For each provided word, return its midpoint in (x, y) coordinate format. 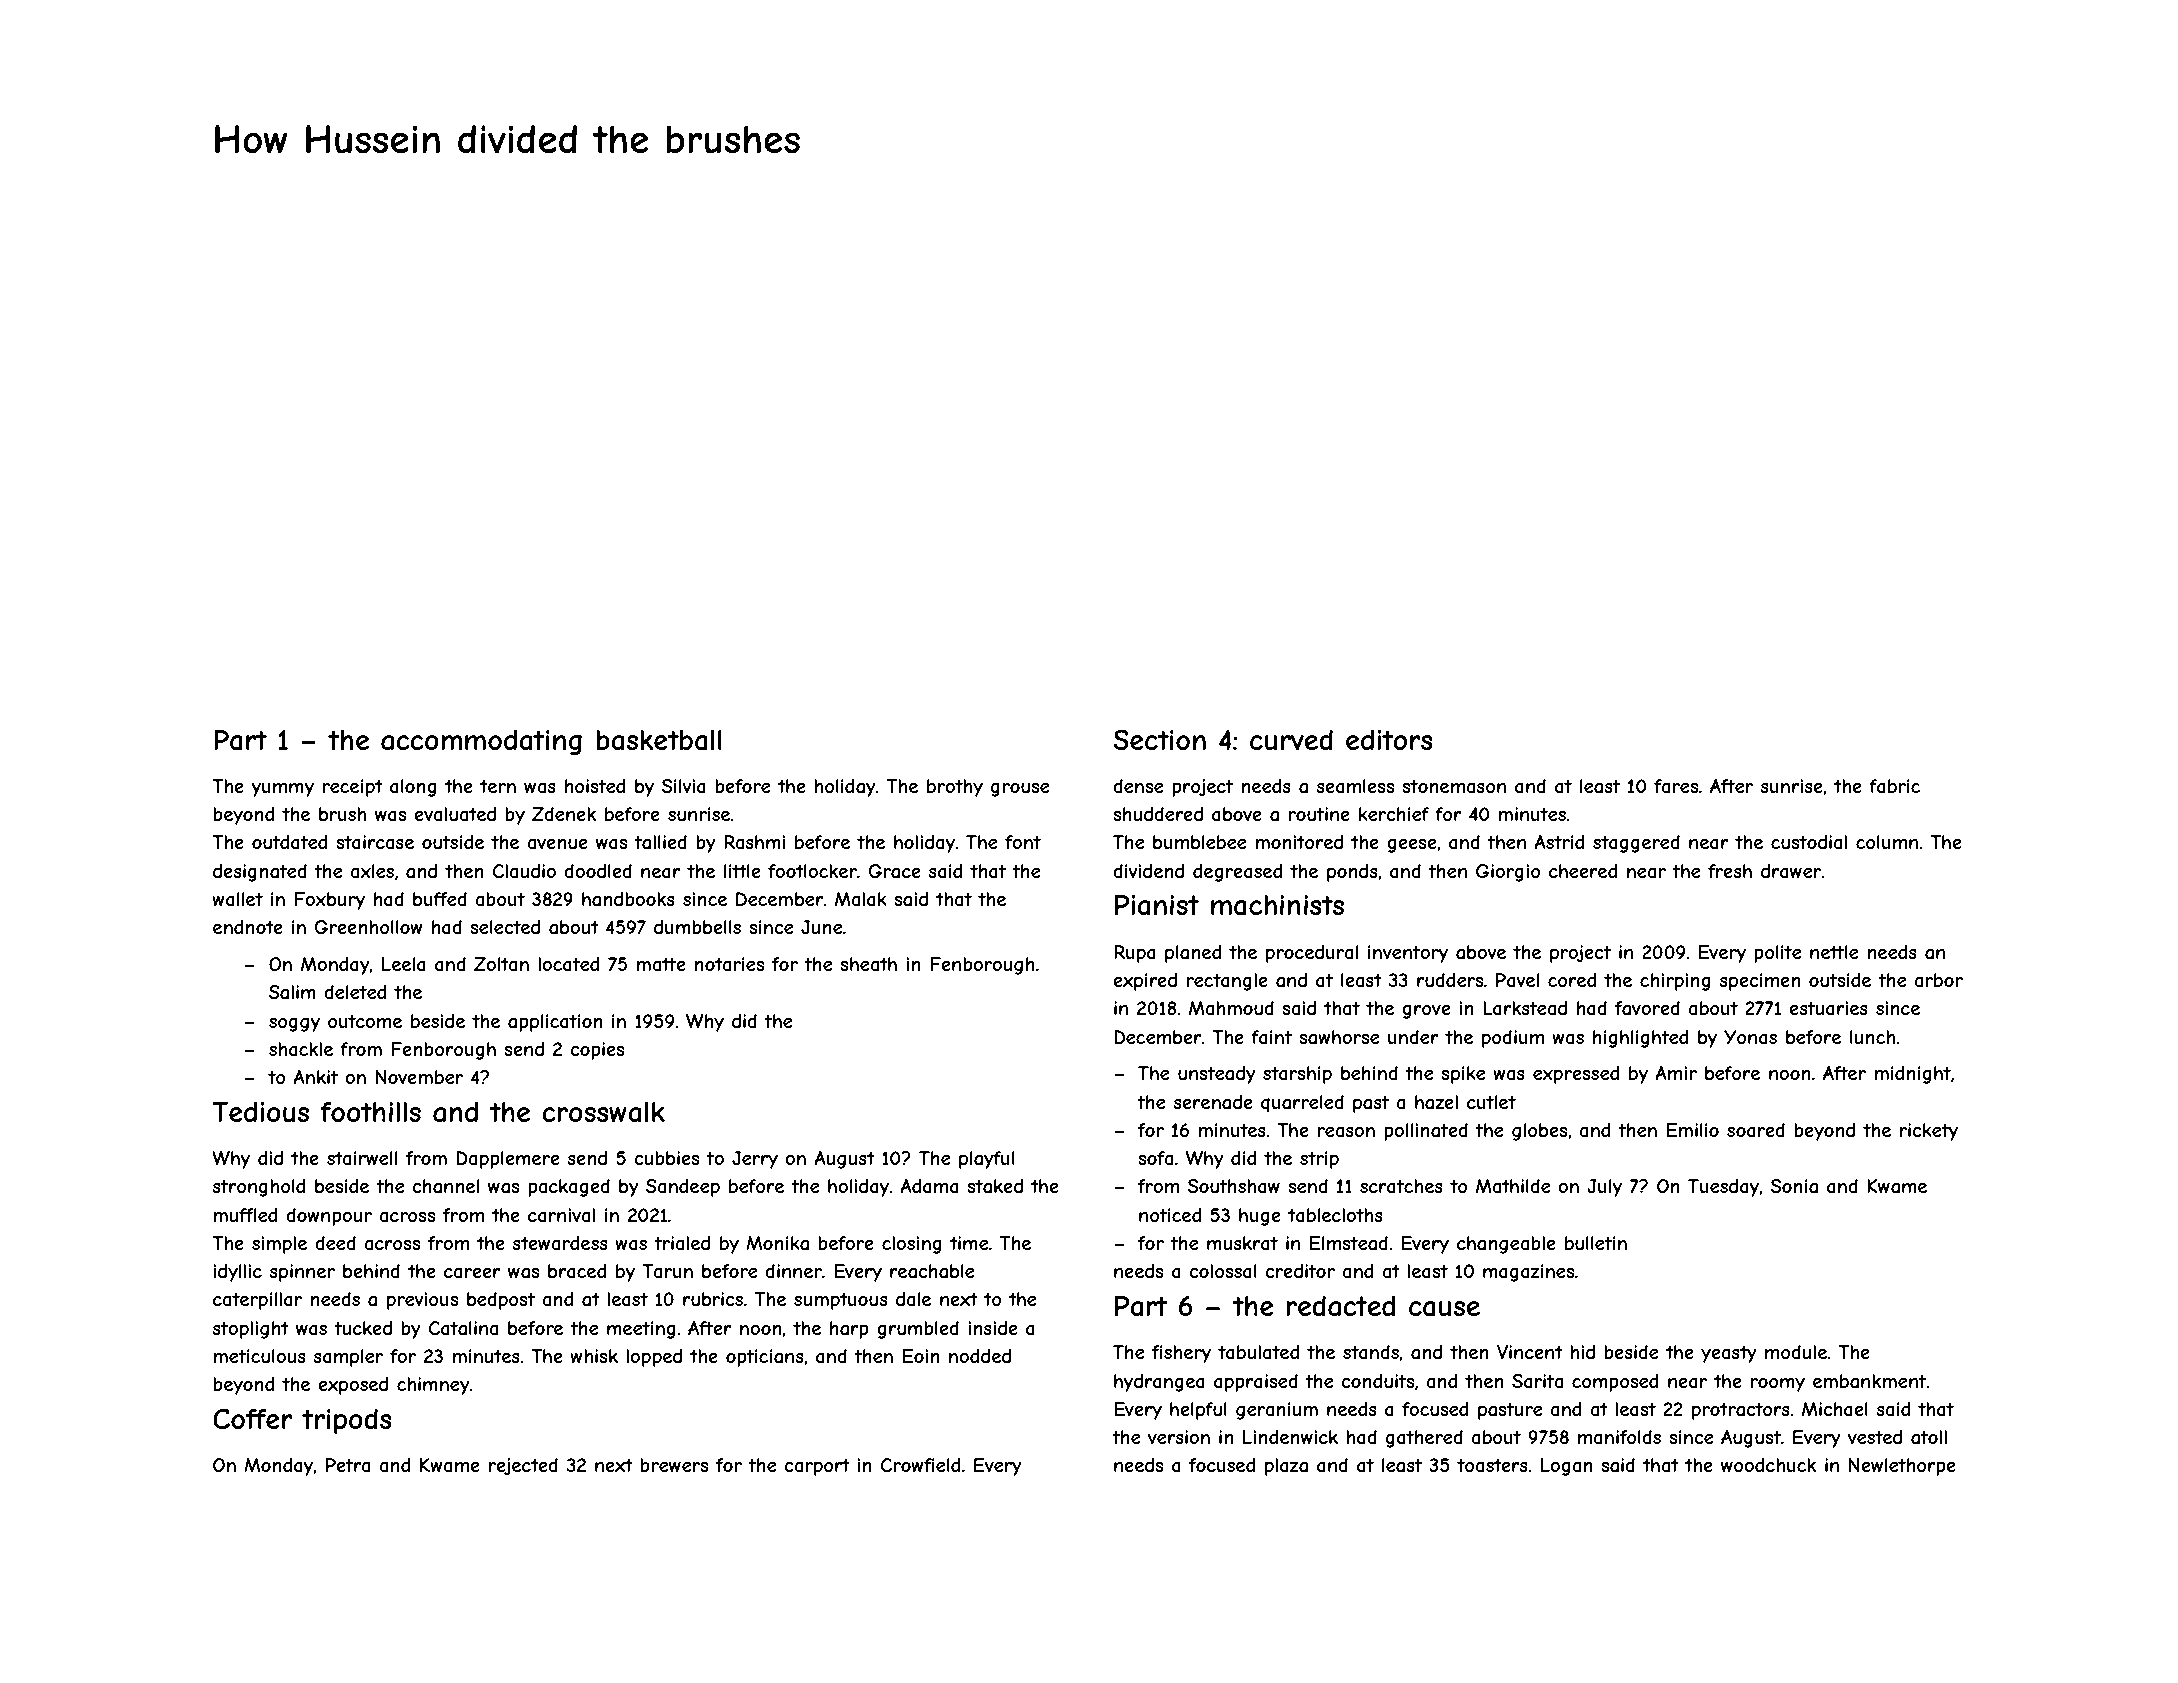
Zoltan (501, 964)
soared (1756, 1130)
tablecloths (1335, 1215)
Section (1159, 739)
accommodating (481, 742)
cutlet (1491, 1102)
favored (1647, 1008)
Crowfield (920, 1465)
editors (1389, 740)
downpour (329, 1217)
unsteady (1217, 1075)
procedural (1312, 954)
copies (597, 1051)
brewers (674, 1465)
